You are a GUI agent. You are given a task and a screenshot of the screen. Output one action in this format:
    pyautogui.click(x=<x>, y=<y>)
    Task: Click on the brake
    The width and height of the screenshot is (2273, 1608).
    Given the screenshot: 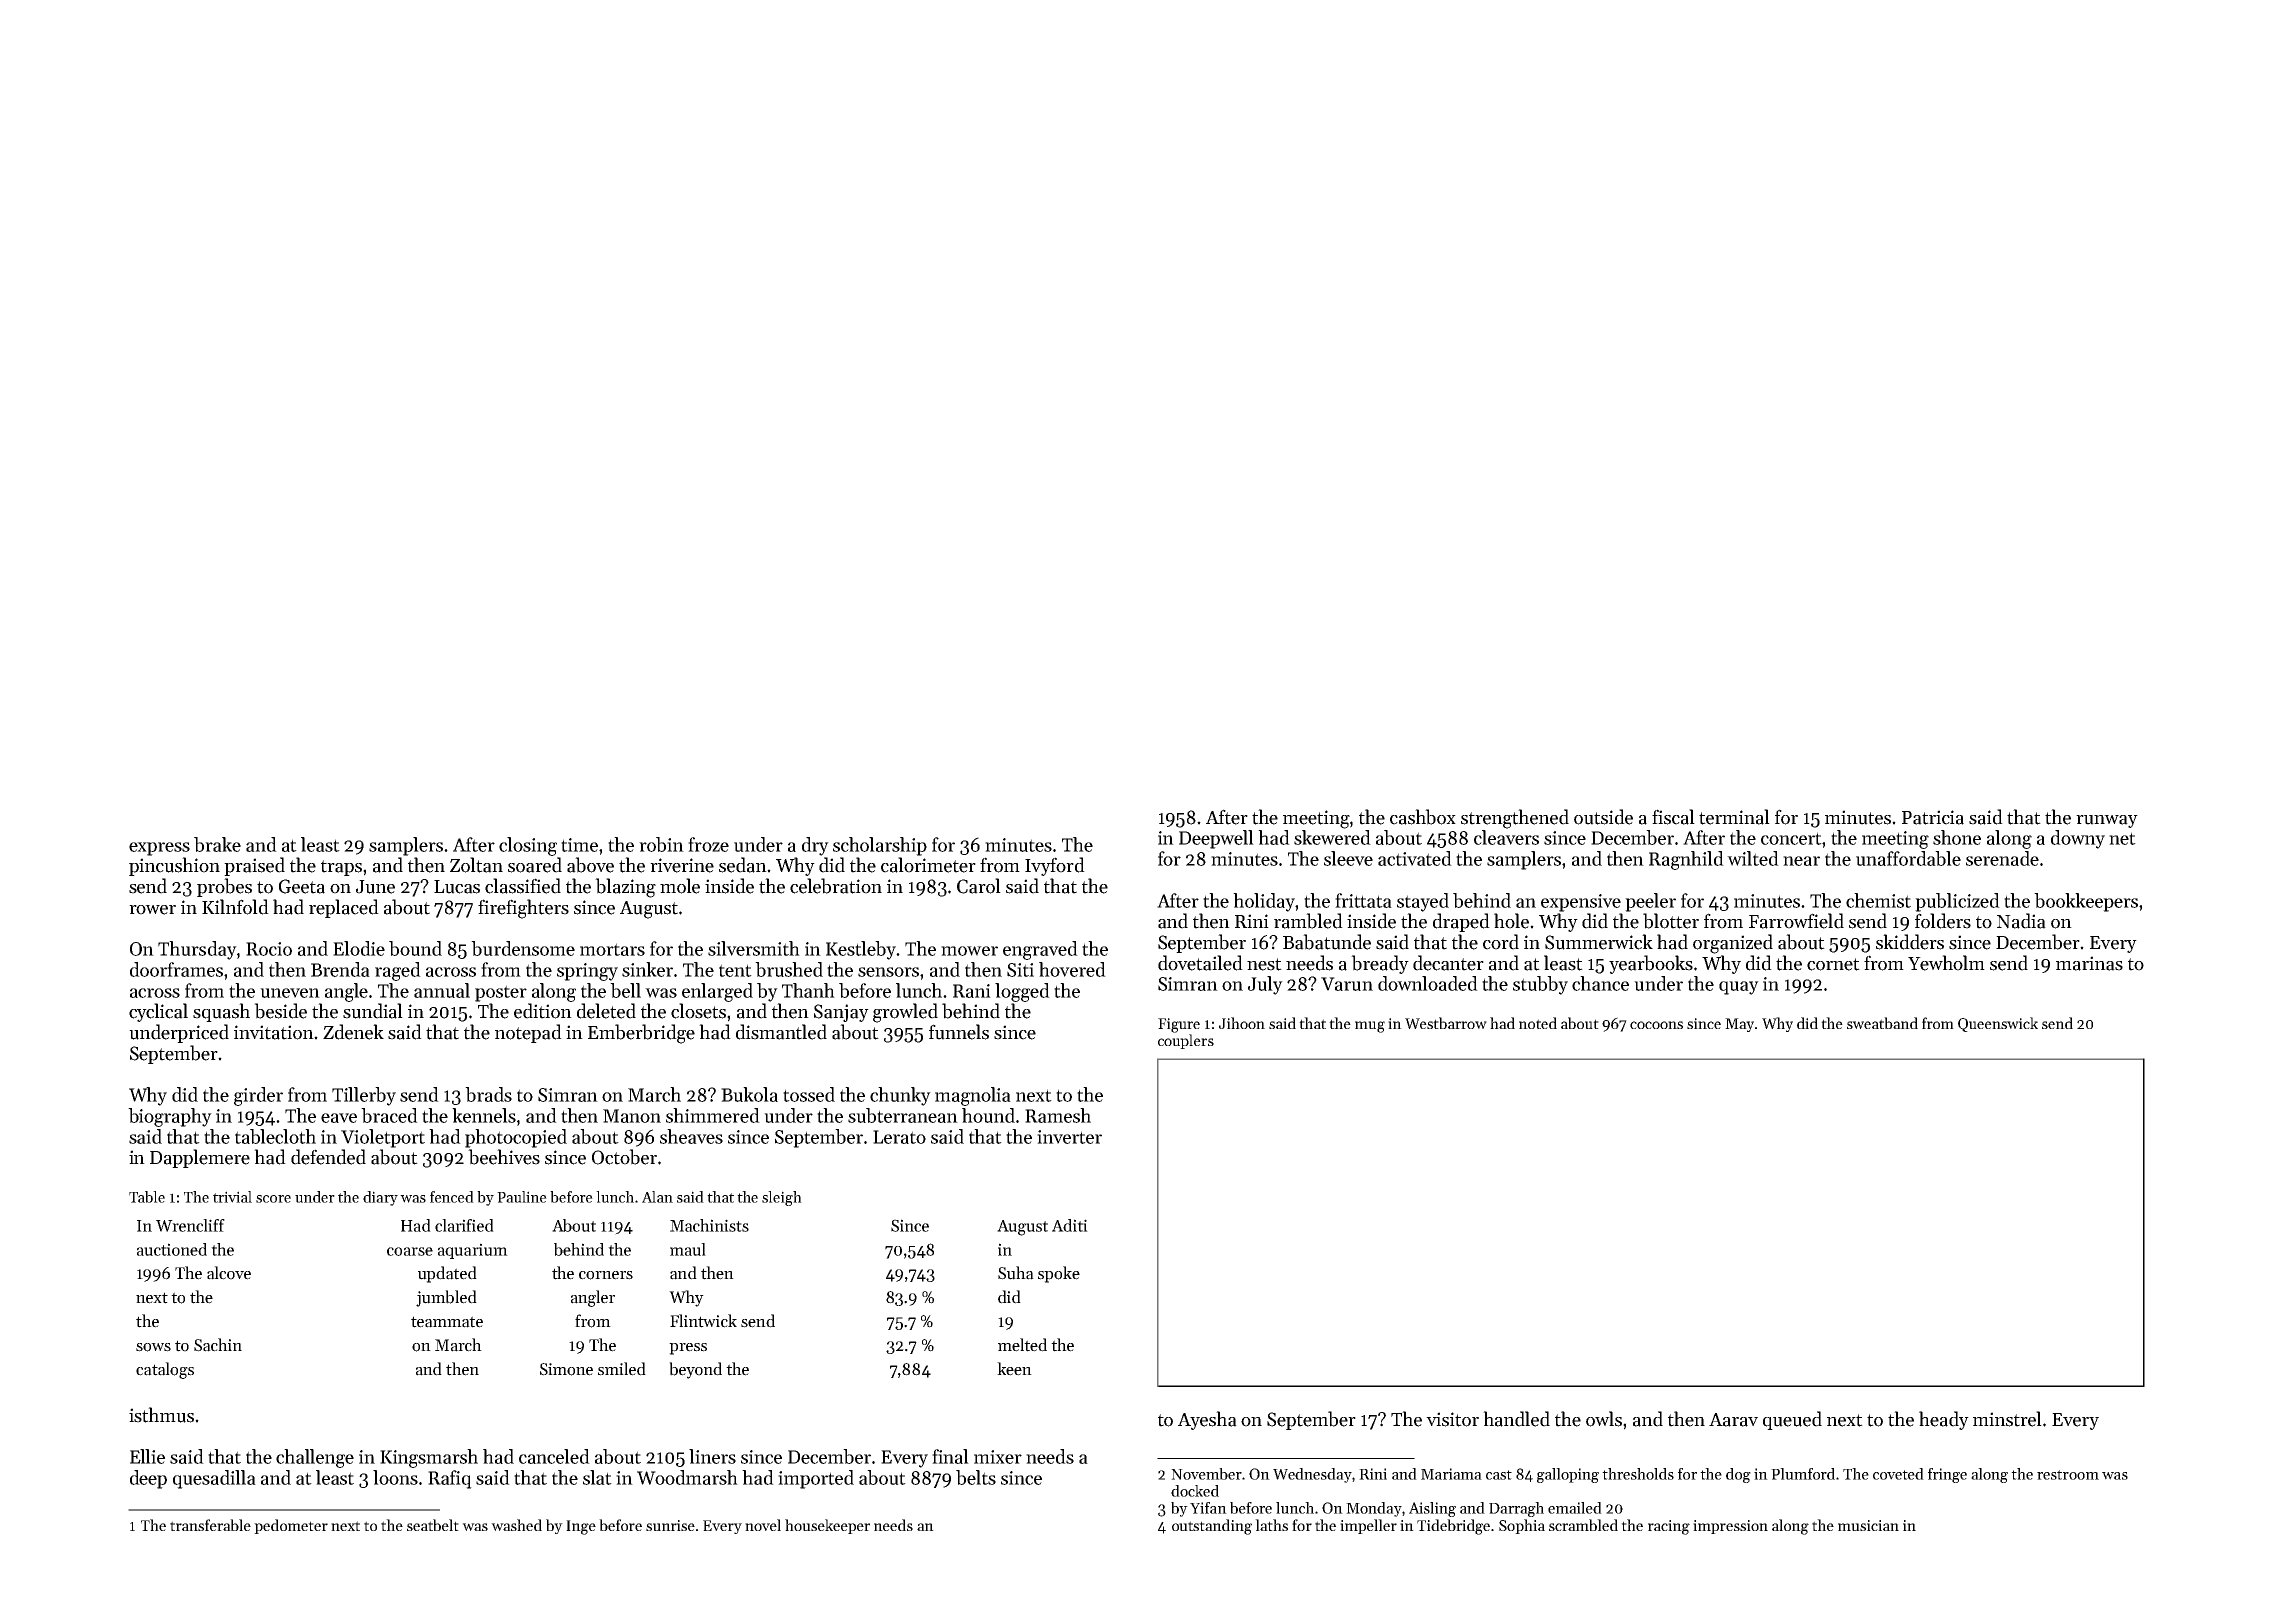 What is the action you would take?
    pyautogui.click(x=217, y=844)
